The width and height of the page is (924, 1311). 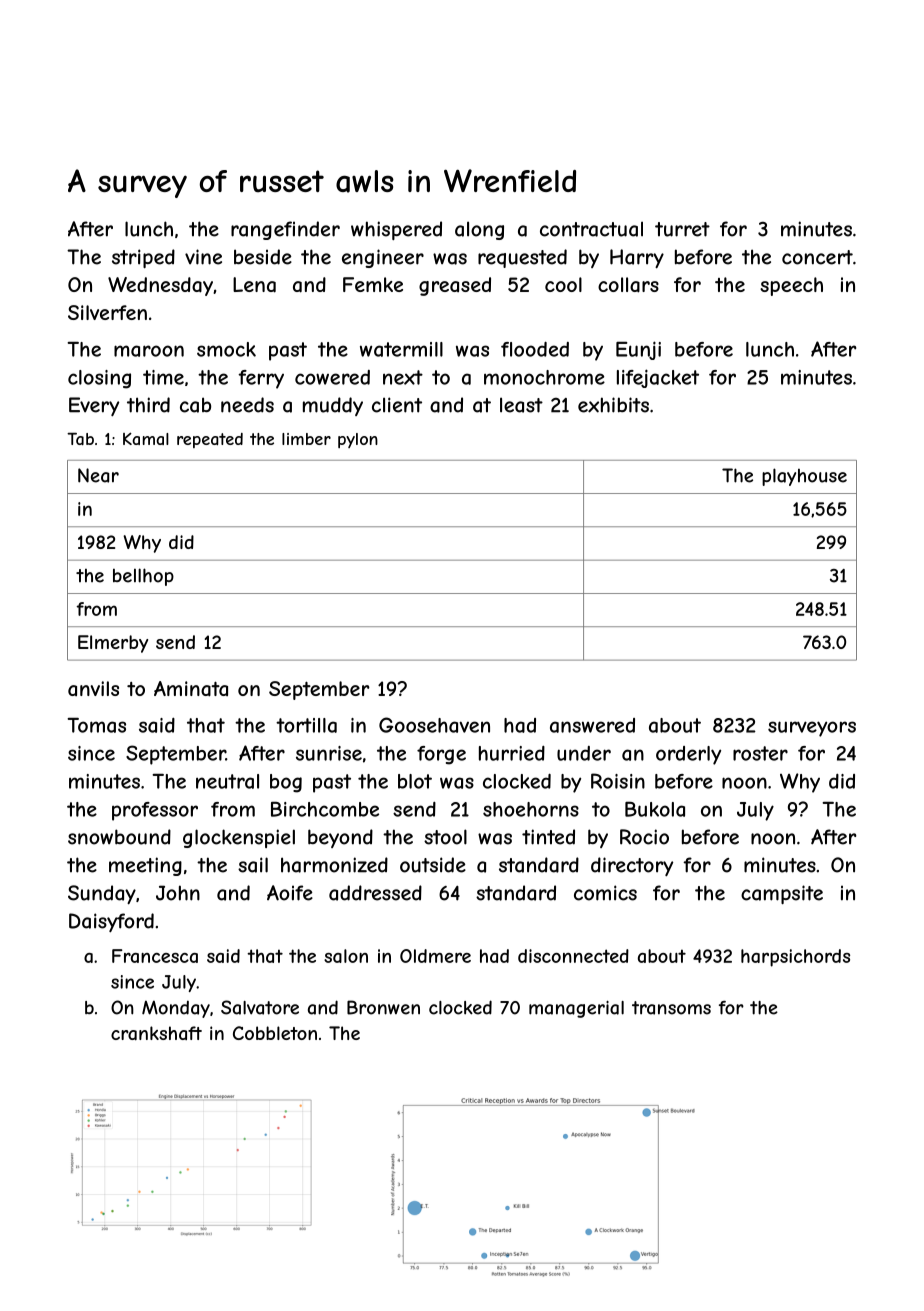 I want to click on speech, so click(x=791, y=286).
